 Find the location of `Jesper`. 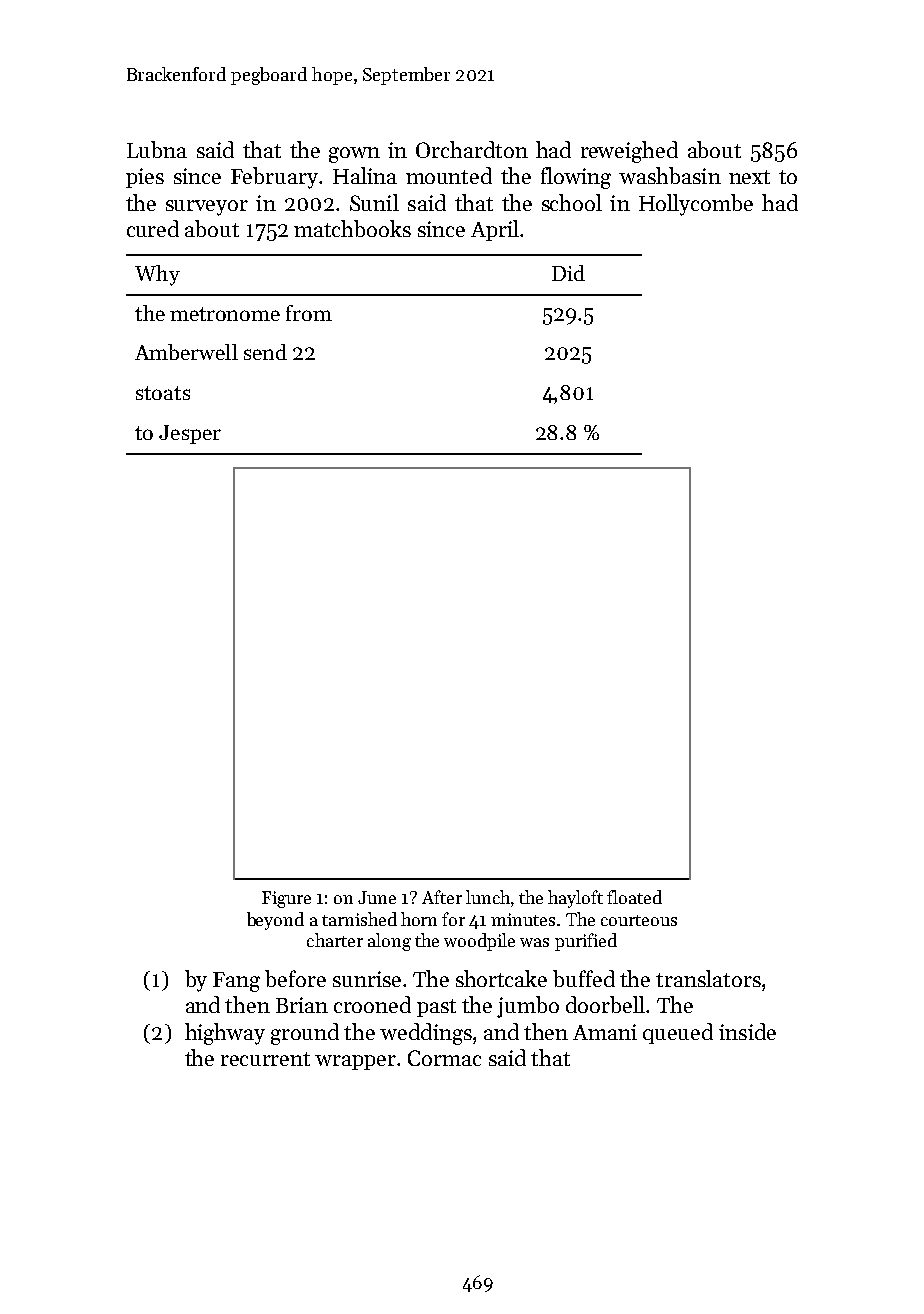

Jesper is located at coordinates (190, 434).
